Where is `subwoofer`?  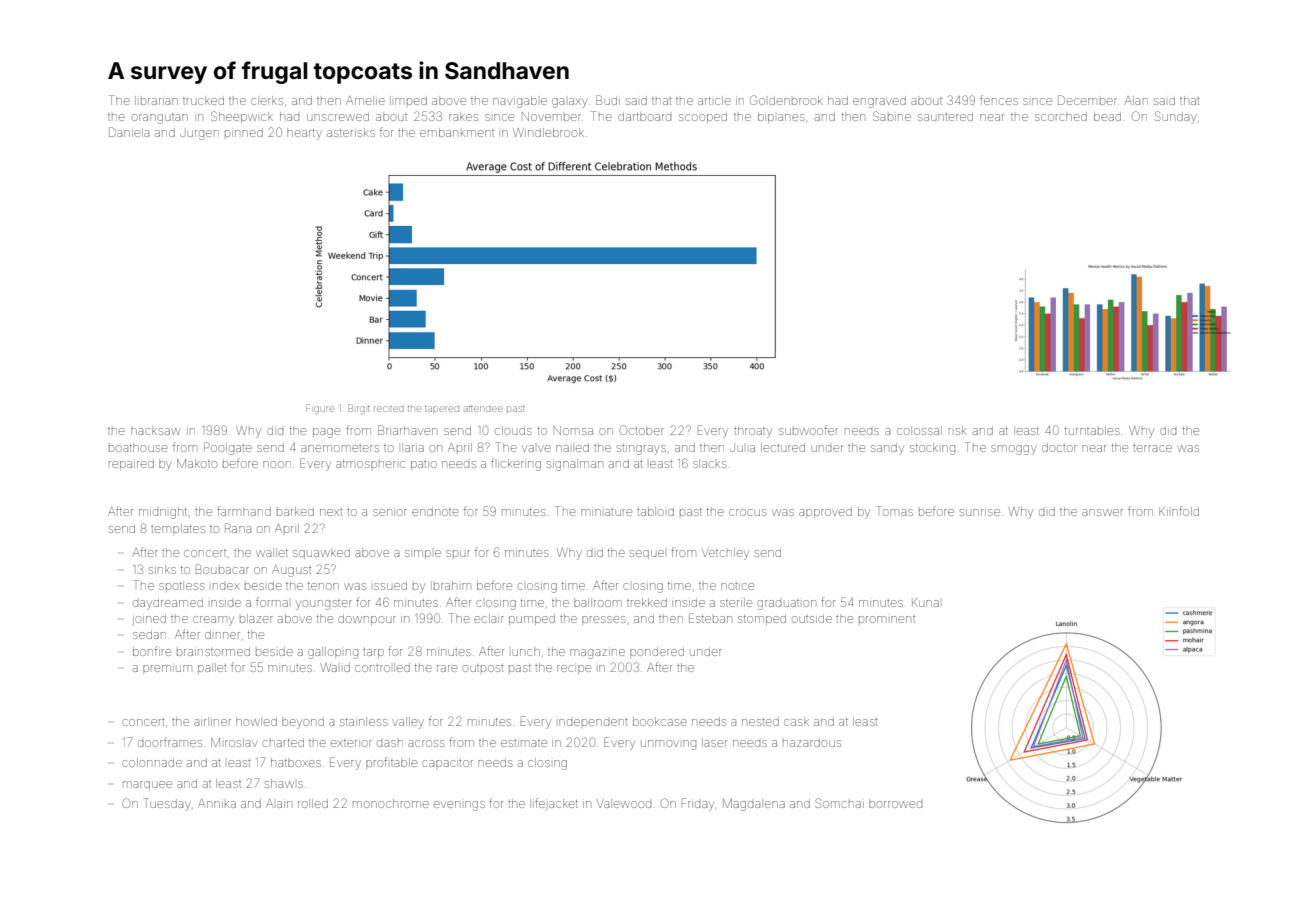
subwoofer is located at coordinates (808, 430).
